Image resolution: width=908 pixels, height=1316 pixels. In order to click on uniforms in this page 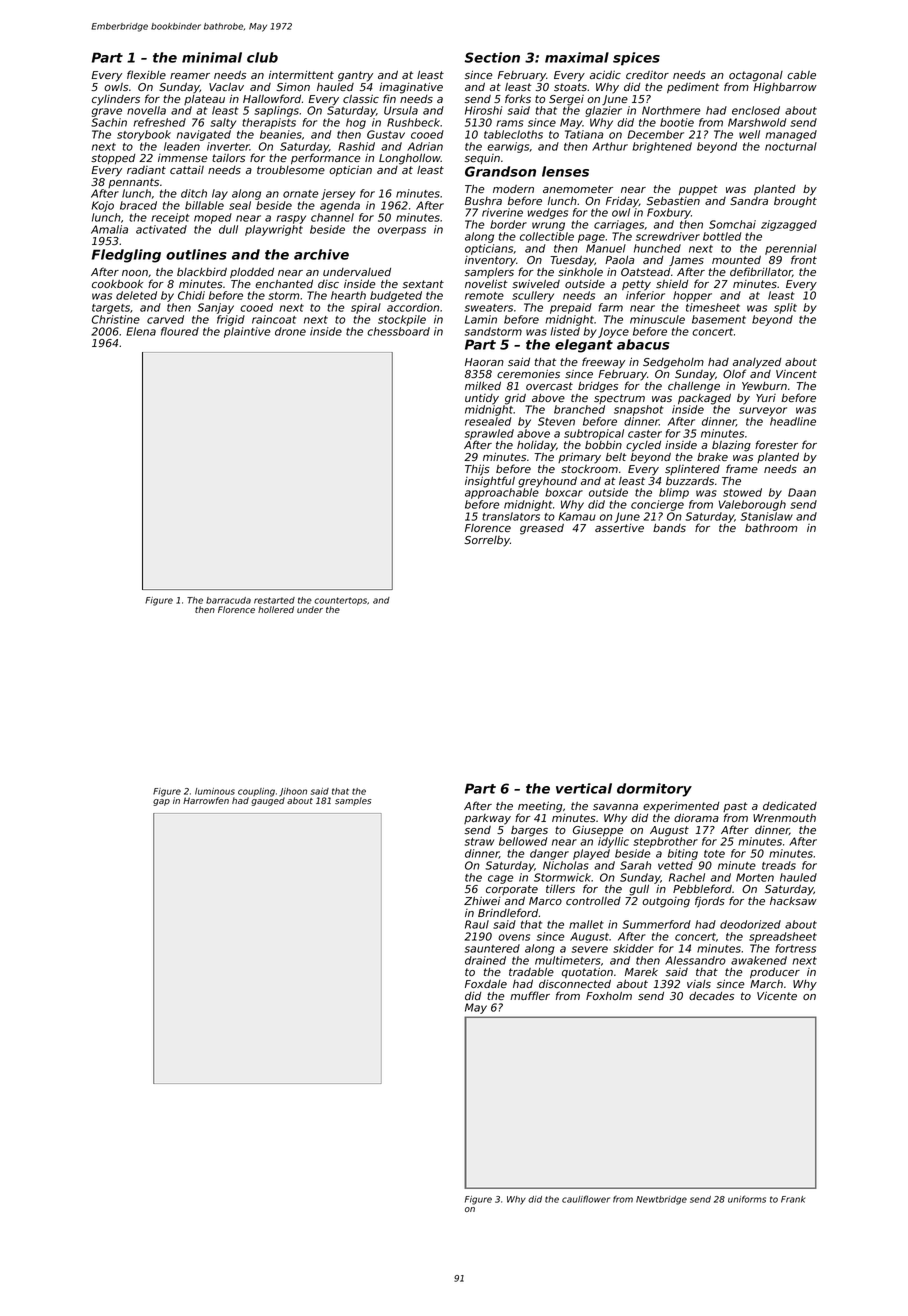, I will do `click(747, 1199)`.
